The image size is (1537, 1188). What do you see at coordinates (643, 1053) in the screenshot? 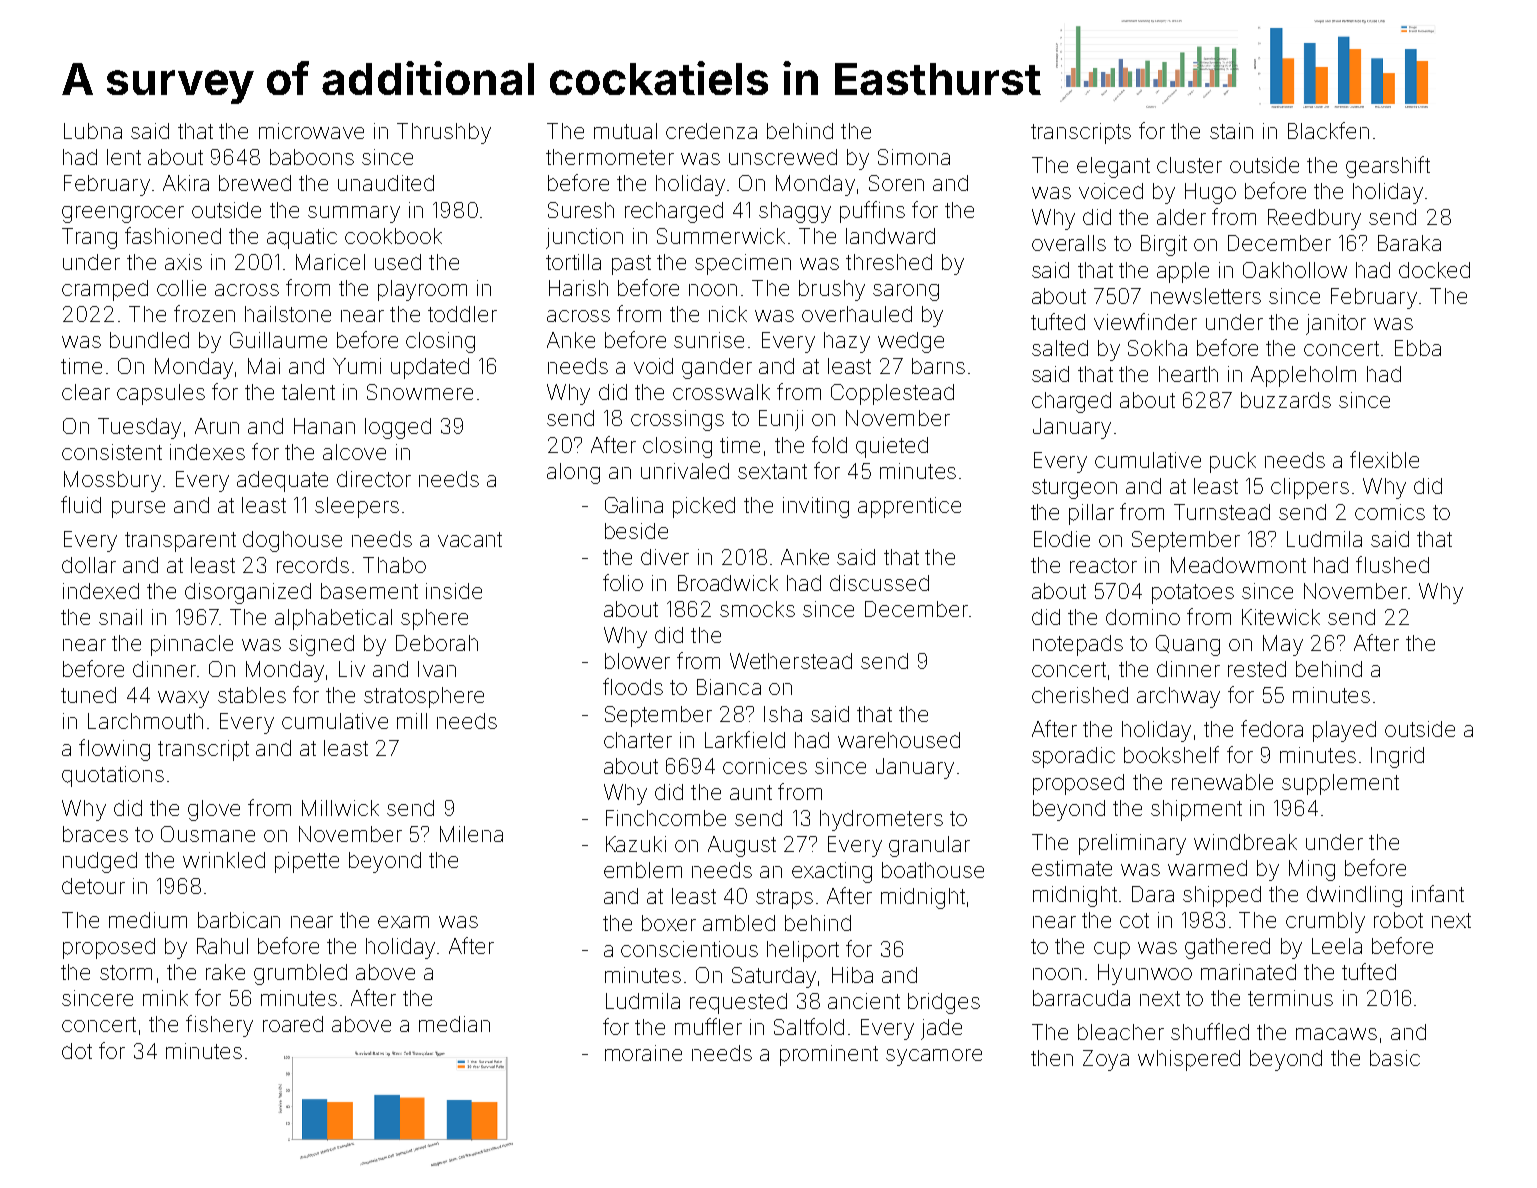
I see `moraine` at bounding box center [643, 1053].
